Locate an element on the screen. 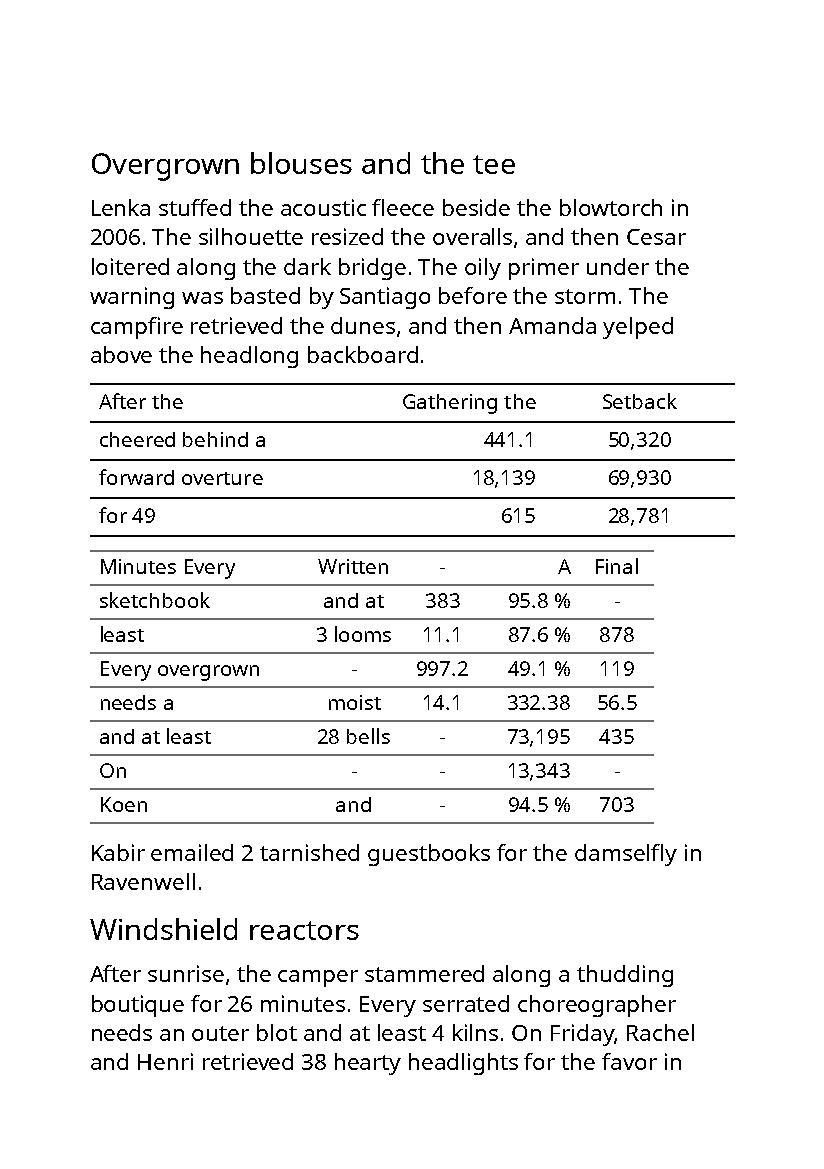  fleece is located at coordinates (403, 207).
